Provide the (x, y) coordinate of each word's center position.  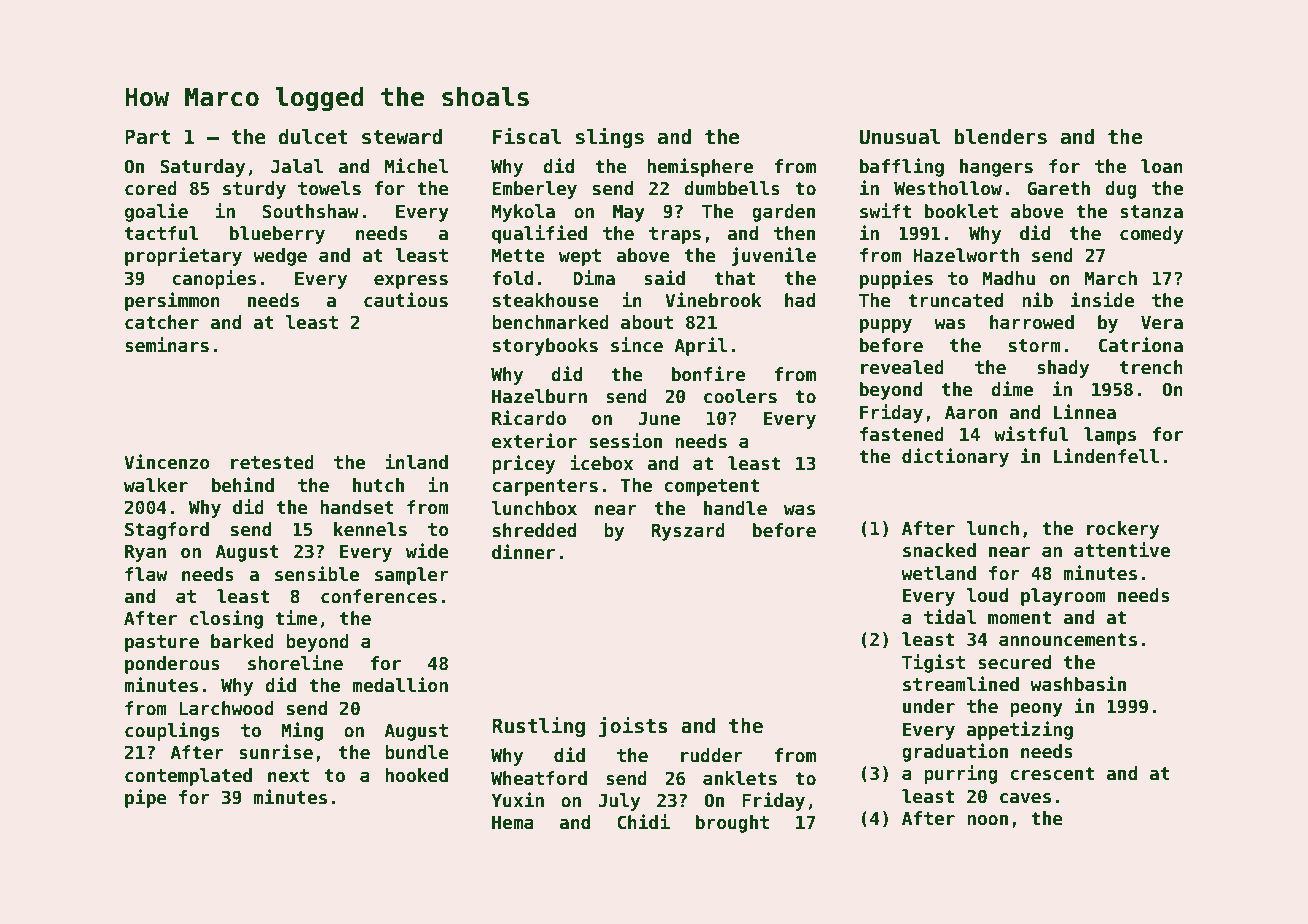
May (629, 213)
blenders (1000, 137)
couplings (172, 731)
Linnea (1085, 412)
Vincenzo (167, 462)
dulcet (313, 137)
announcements (1068, 640)
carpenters (545, 487)
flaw (146, 574)
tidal (950, 617)
